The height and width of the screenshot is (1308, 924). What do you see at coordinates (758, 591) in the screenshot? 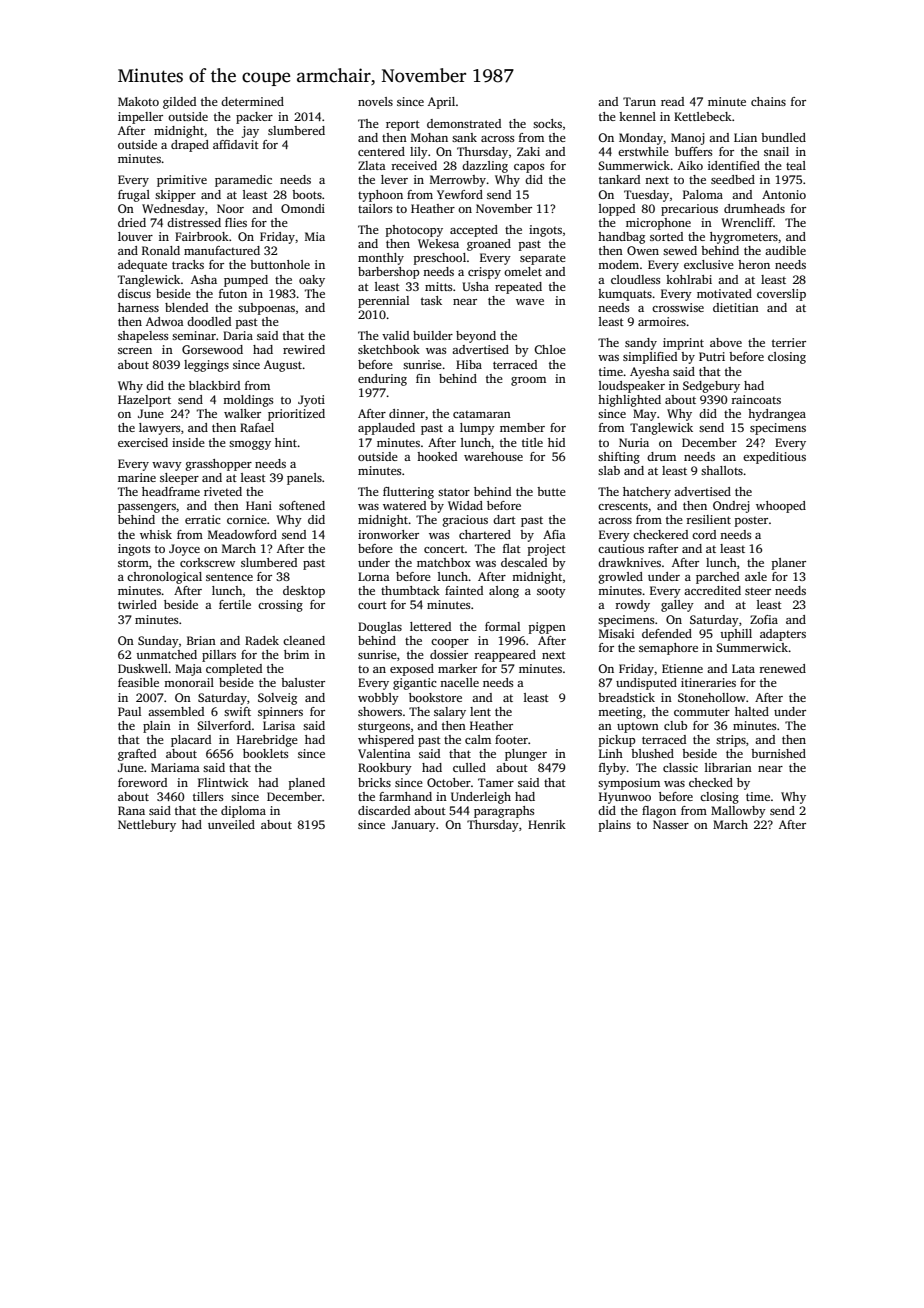
I see `steer` at bounding box center [758, 591].
